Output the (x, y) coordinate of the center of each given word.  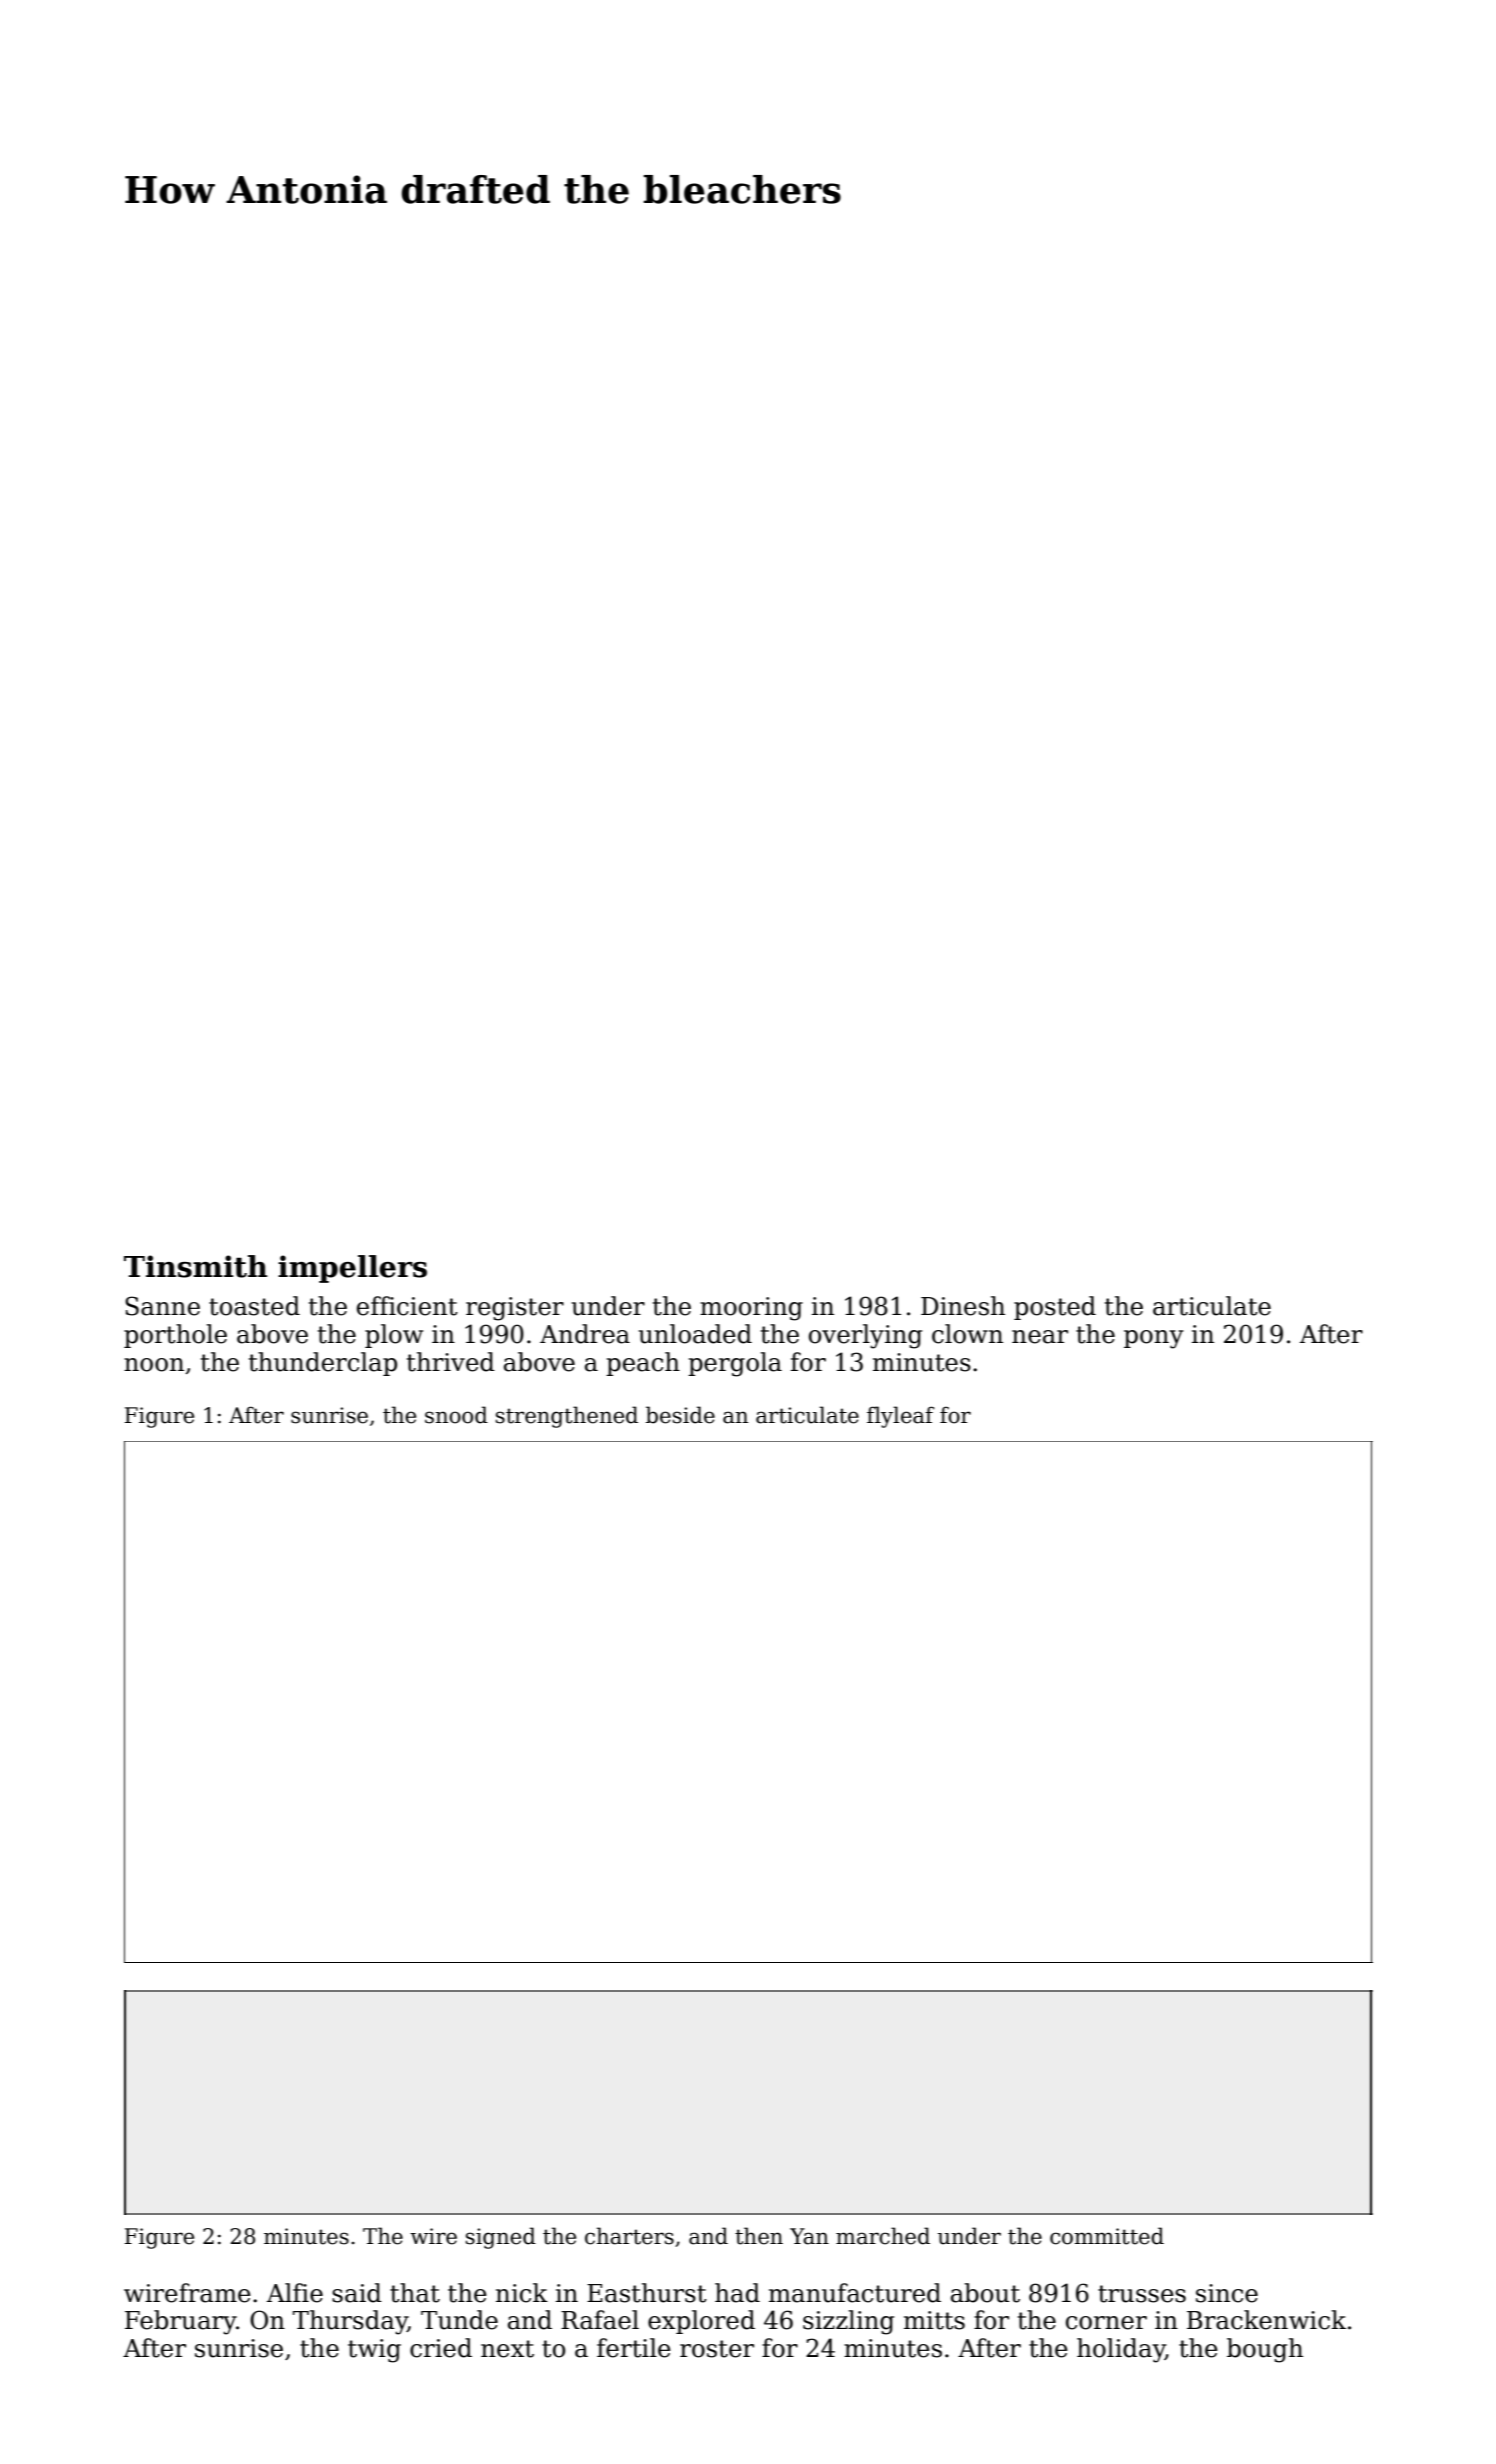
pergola (735, 1364)
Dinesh (963, 1306)
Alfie (295, 2293)
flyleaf (900, 1417)
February (181, 2322)
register (515, 1309)
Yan (809, 2236)
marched (883, 2236)
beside (680, 1415)
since (1227, 2293)
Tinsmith (195, 1266)
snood (456, 1415)
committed (1107, 2236)
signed (501, 2238)
